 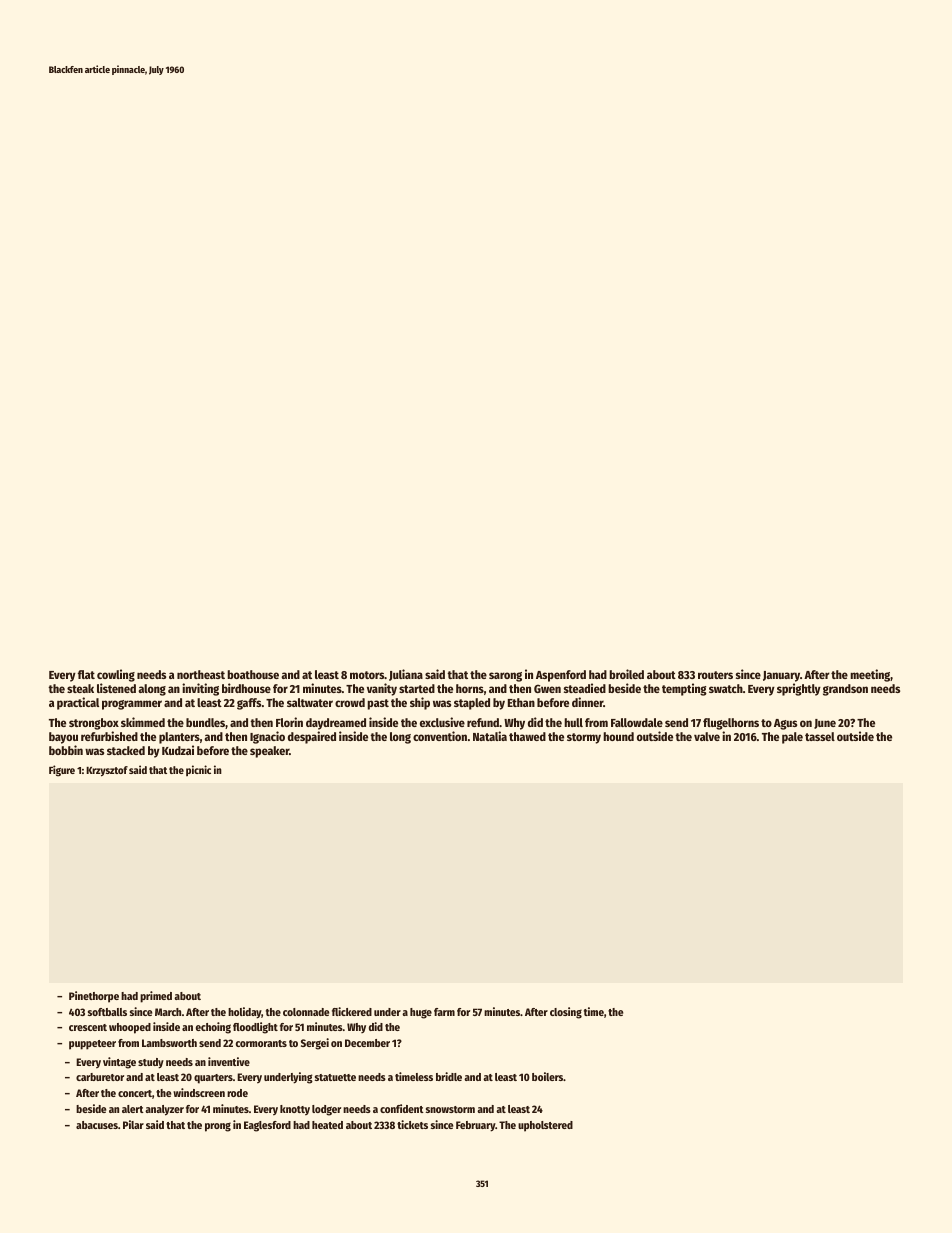 What do you see at coordinates (107, 771) in the screenshot?
I see `Krzysztof` at bounding box center [107, 771].
